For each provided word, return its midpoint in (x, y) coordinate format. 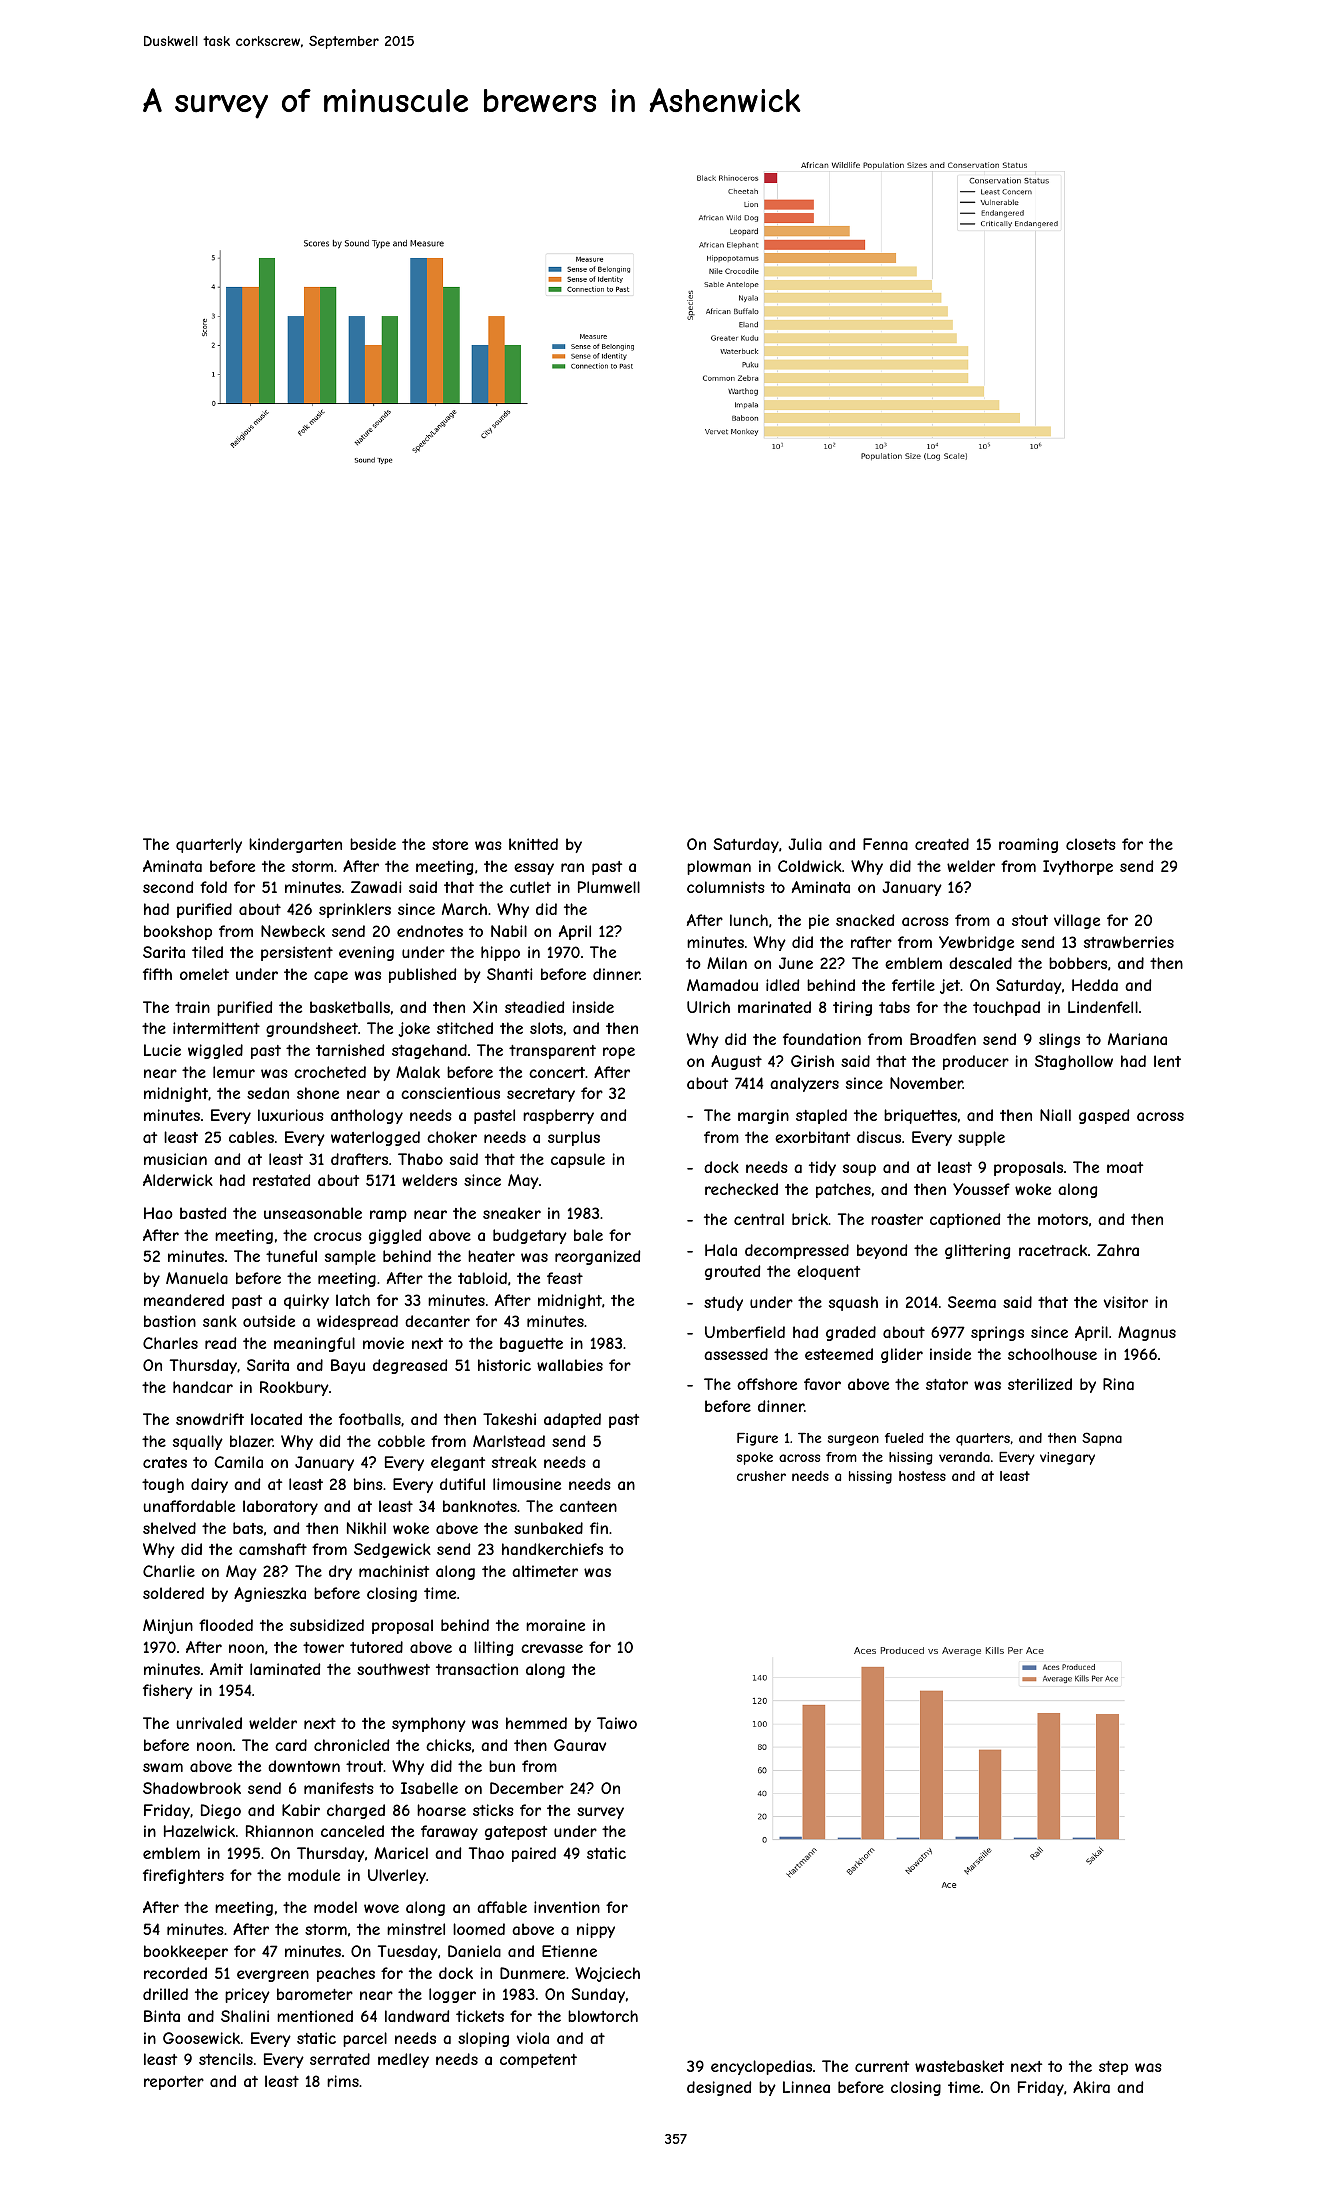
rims (343, 2081)
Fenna (885, 844)
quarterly (209, 845)
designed (719, 2088)
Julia (805, 844)
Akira (1091, 2087)
